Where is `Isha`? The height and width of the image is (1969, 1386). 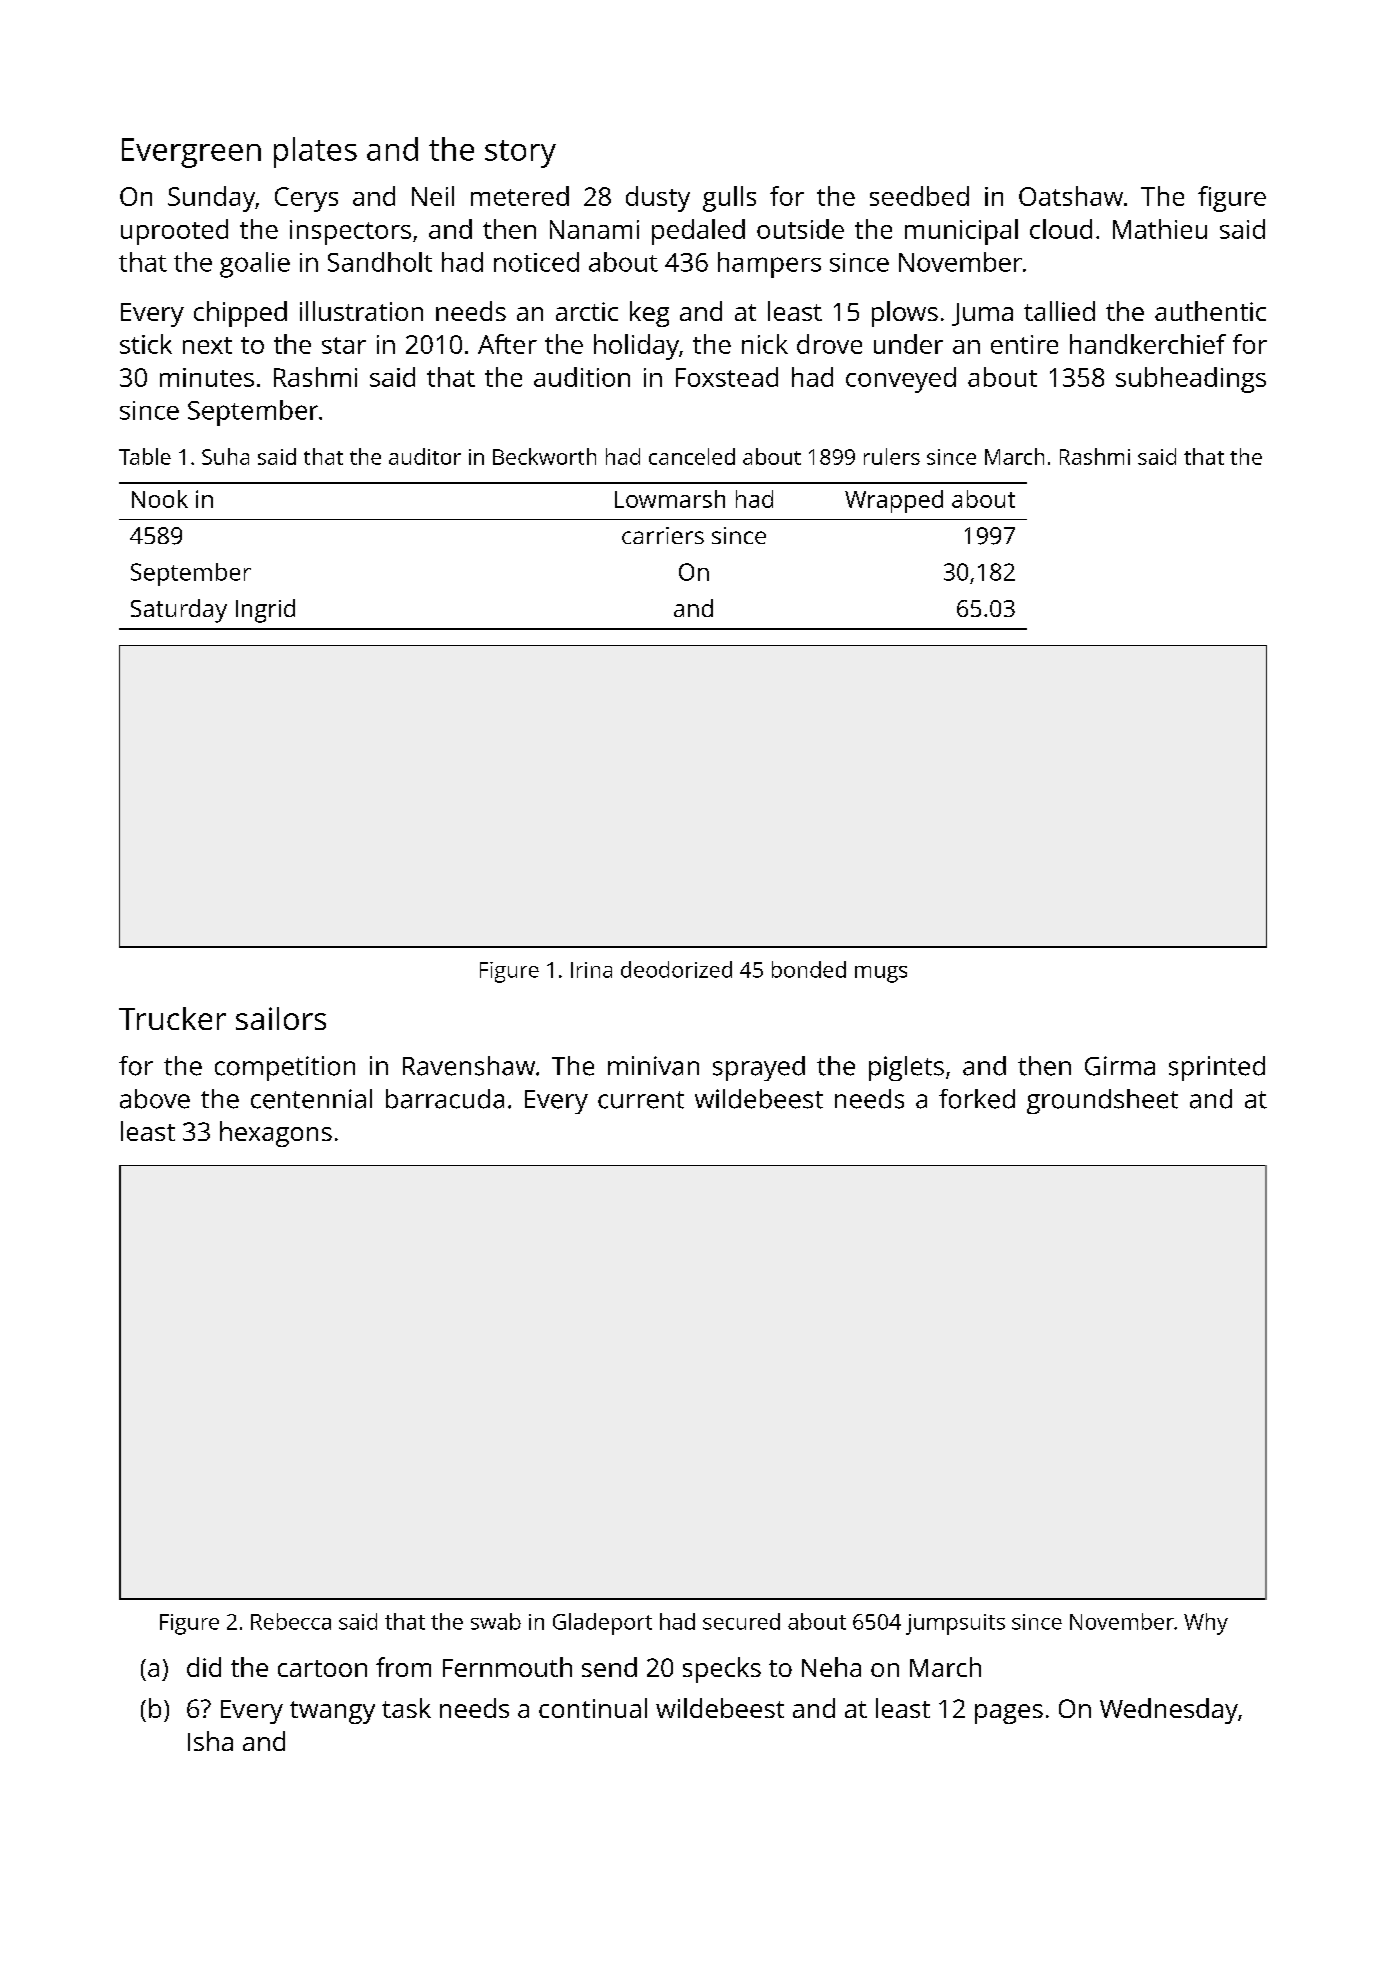 Isha is located at coordinates (210, 1741).
